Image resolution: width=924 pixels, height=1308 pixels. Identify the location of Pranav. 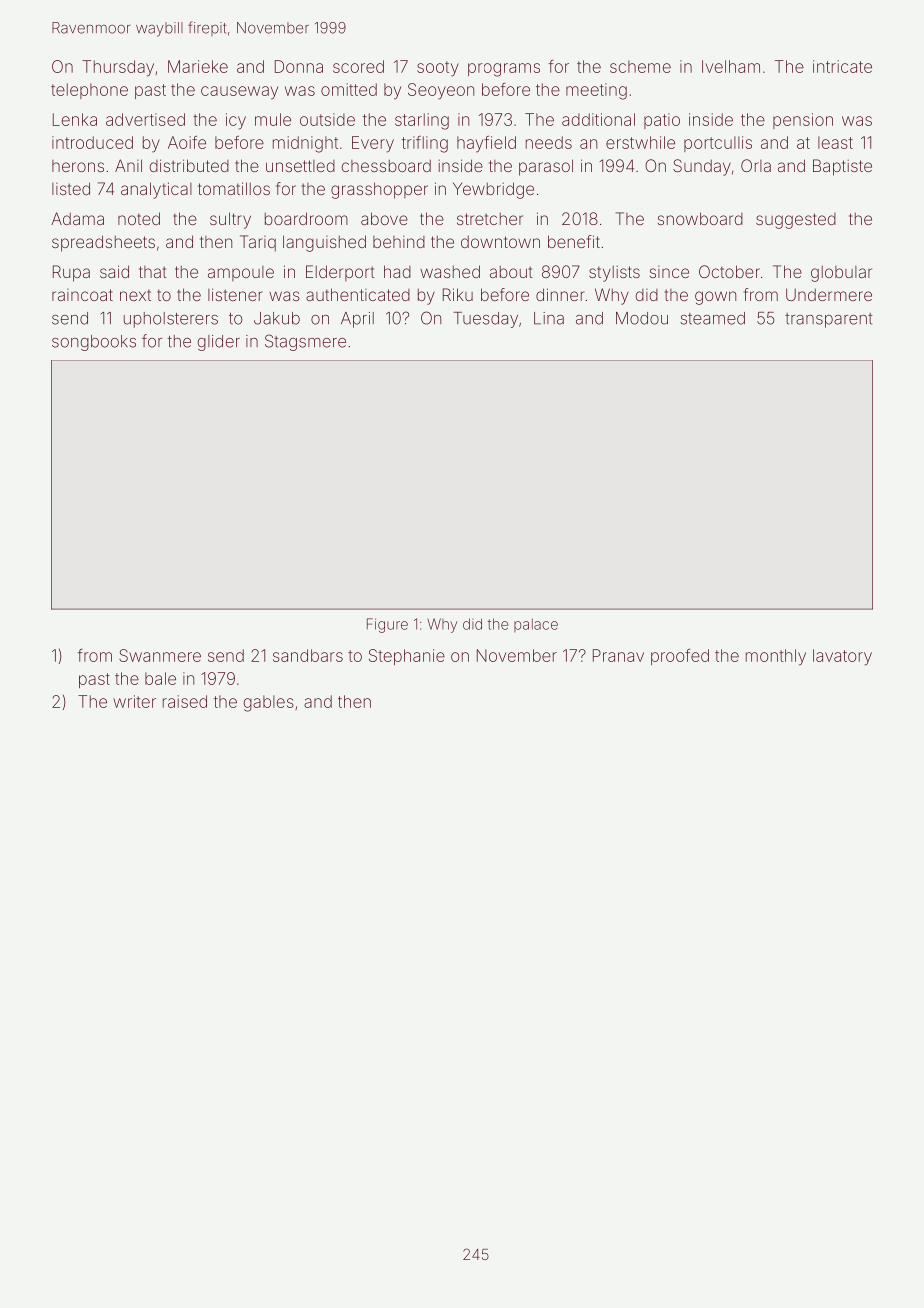
(618, 655).
